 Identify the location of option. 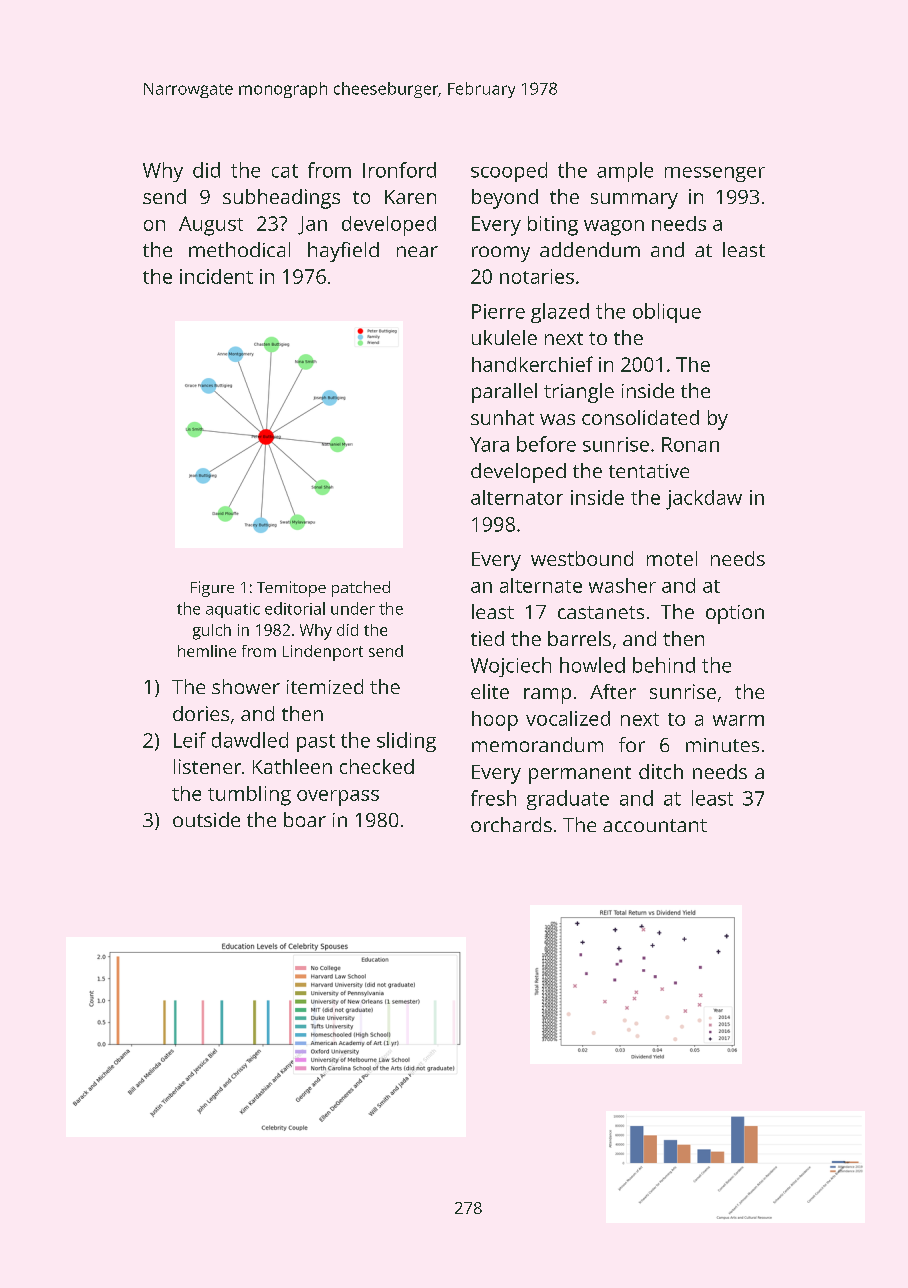
(735, 614).
